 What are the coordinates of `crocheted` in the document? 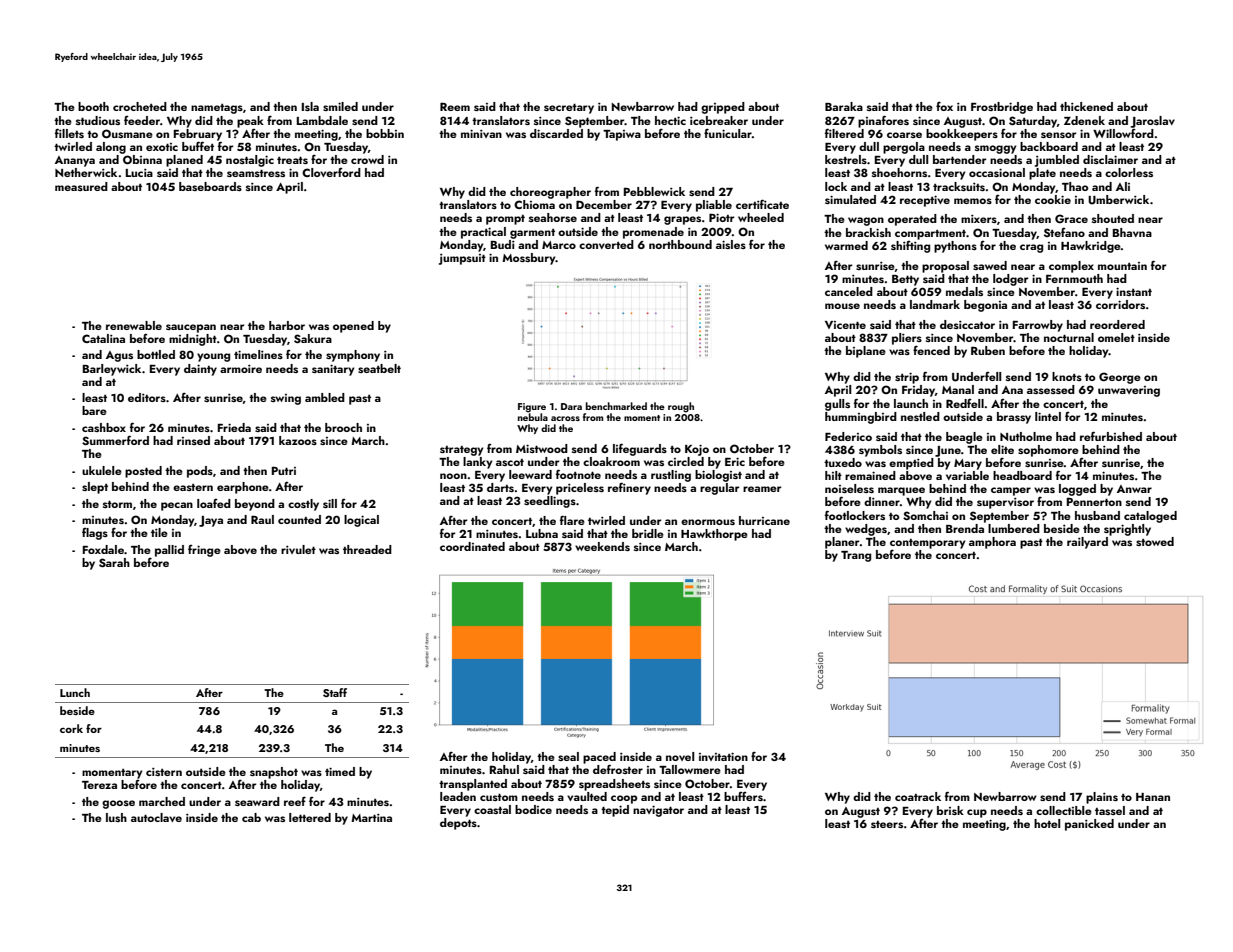 It's located at (140, 106).
